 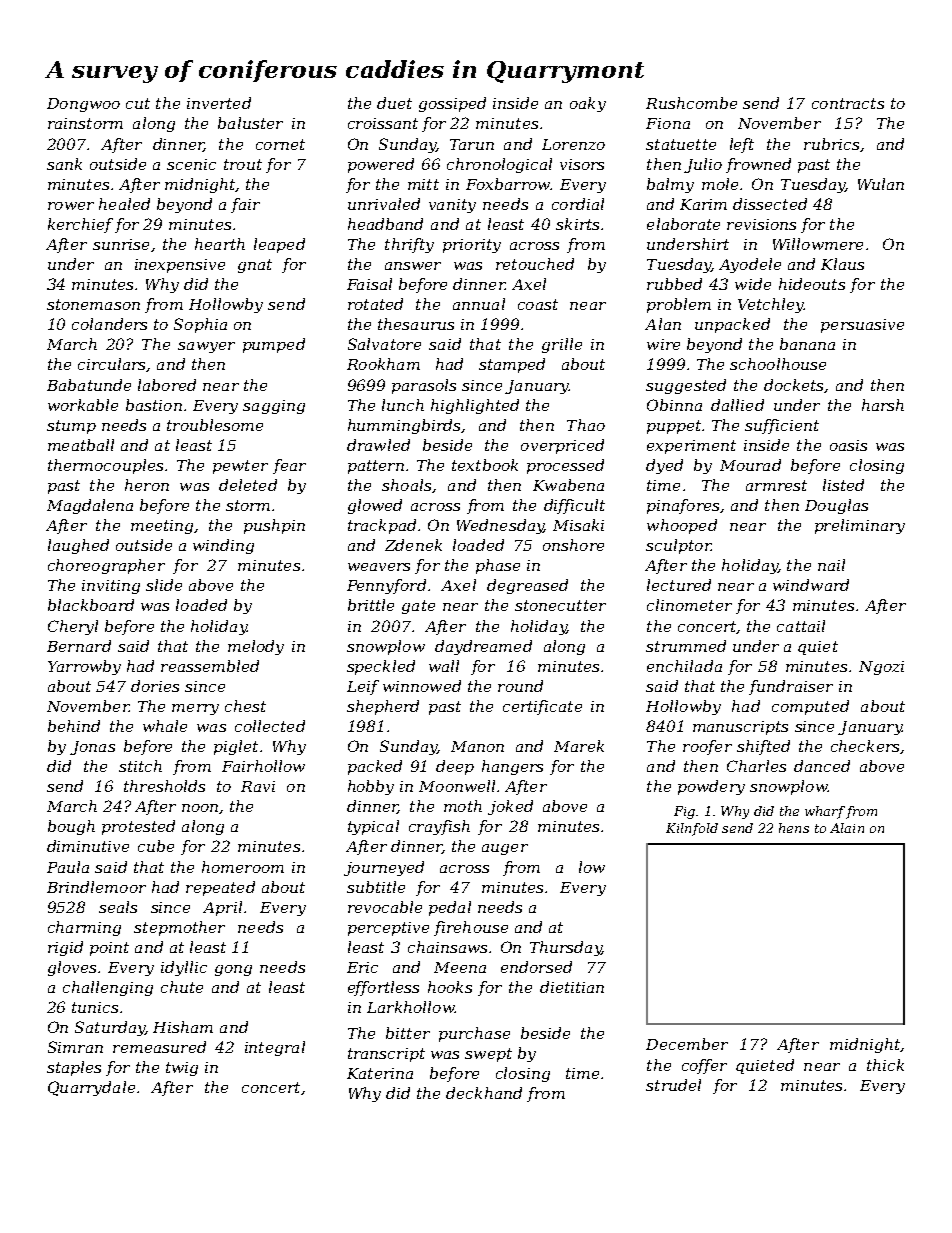 What do you see at coordinates (164, 786) in the screenshot?
I see `thresholds` at bounding box center [164, 786].
